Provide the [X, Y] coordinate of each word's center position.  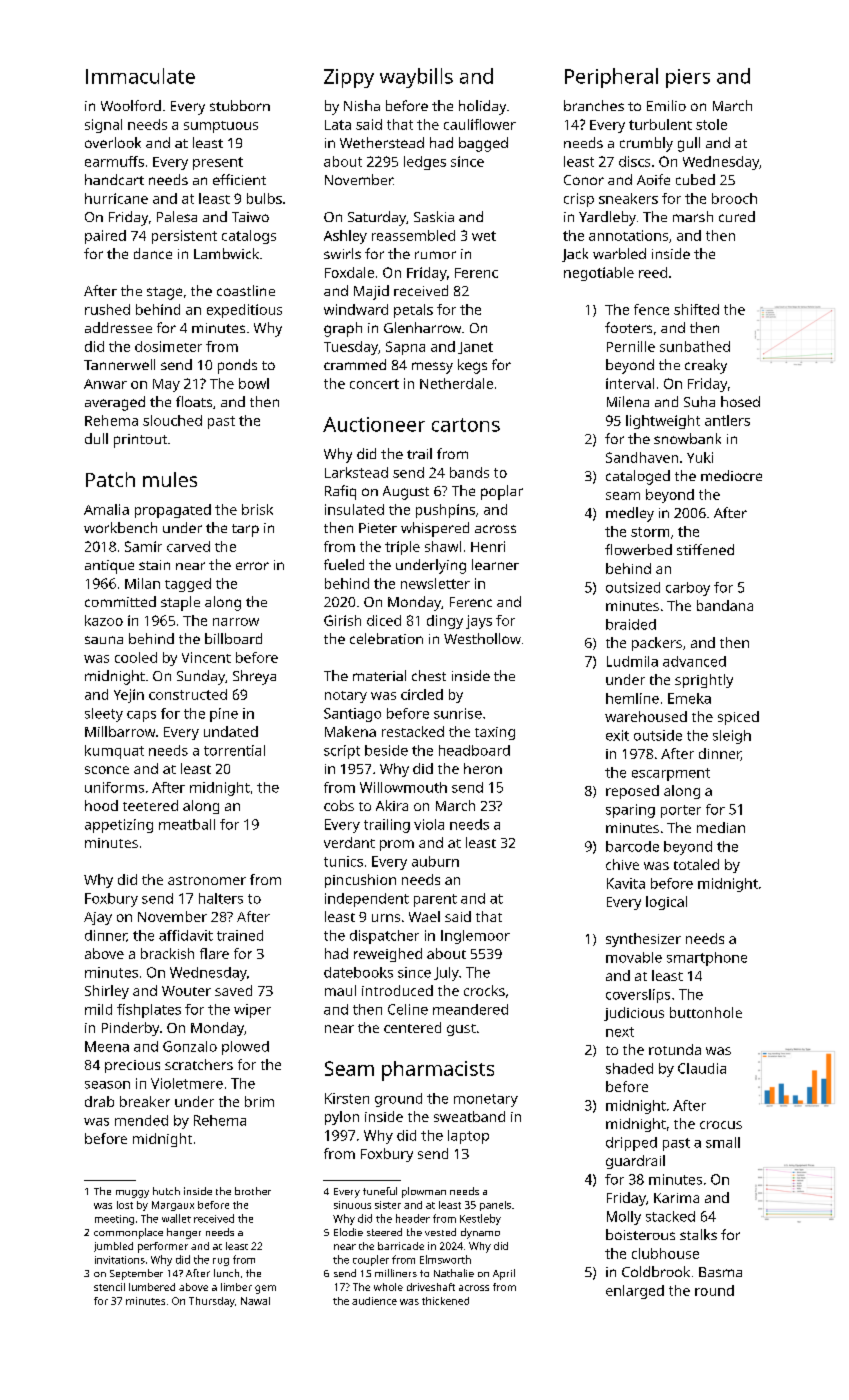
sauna [104, 640]
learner [495, 564]
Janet [475, 348]
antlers [727, 420]
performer [163, 1247]
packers [657, 644]
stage [164, 293]
